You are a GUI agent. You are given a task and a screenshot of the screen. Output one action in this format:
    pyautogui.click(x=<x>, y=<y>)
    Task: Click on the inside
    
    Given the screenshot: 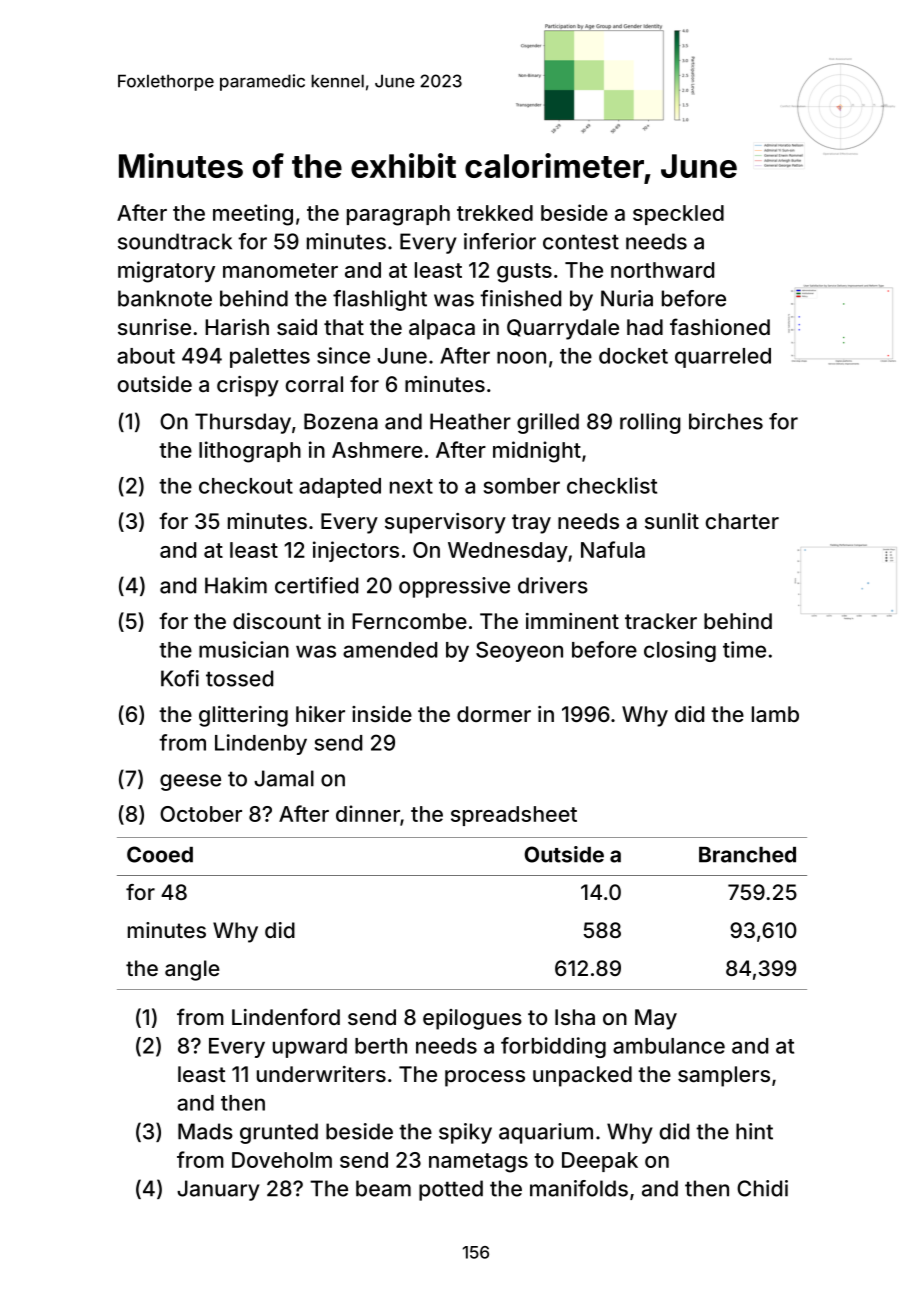 What is the action you would take?
    pyautogui.click(x=382, y=714)
